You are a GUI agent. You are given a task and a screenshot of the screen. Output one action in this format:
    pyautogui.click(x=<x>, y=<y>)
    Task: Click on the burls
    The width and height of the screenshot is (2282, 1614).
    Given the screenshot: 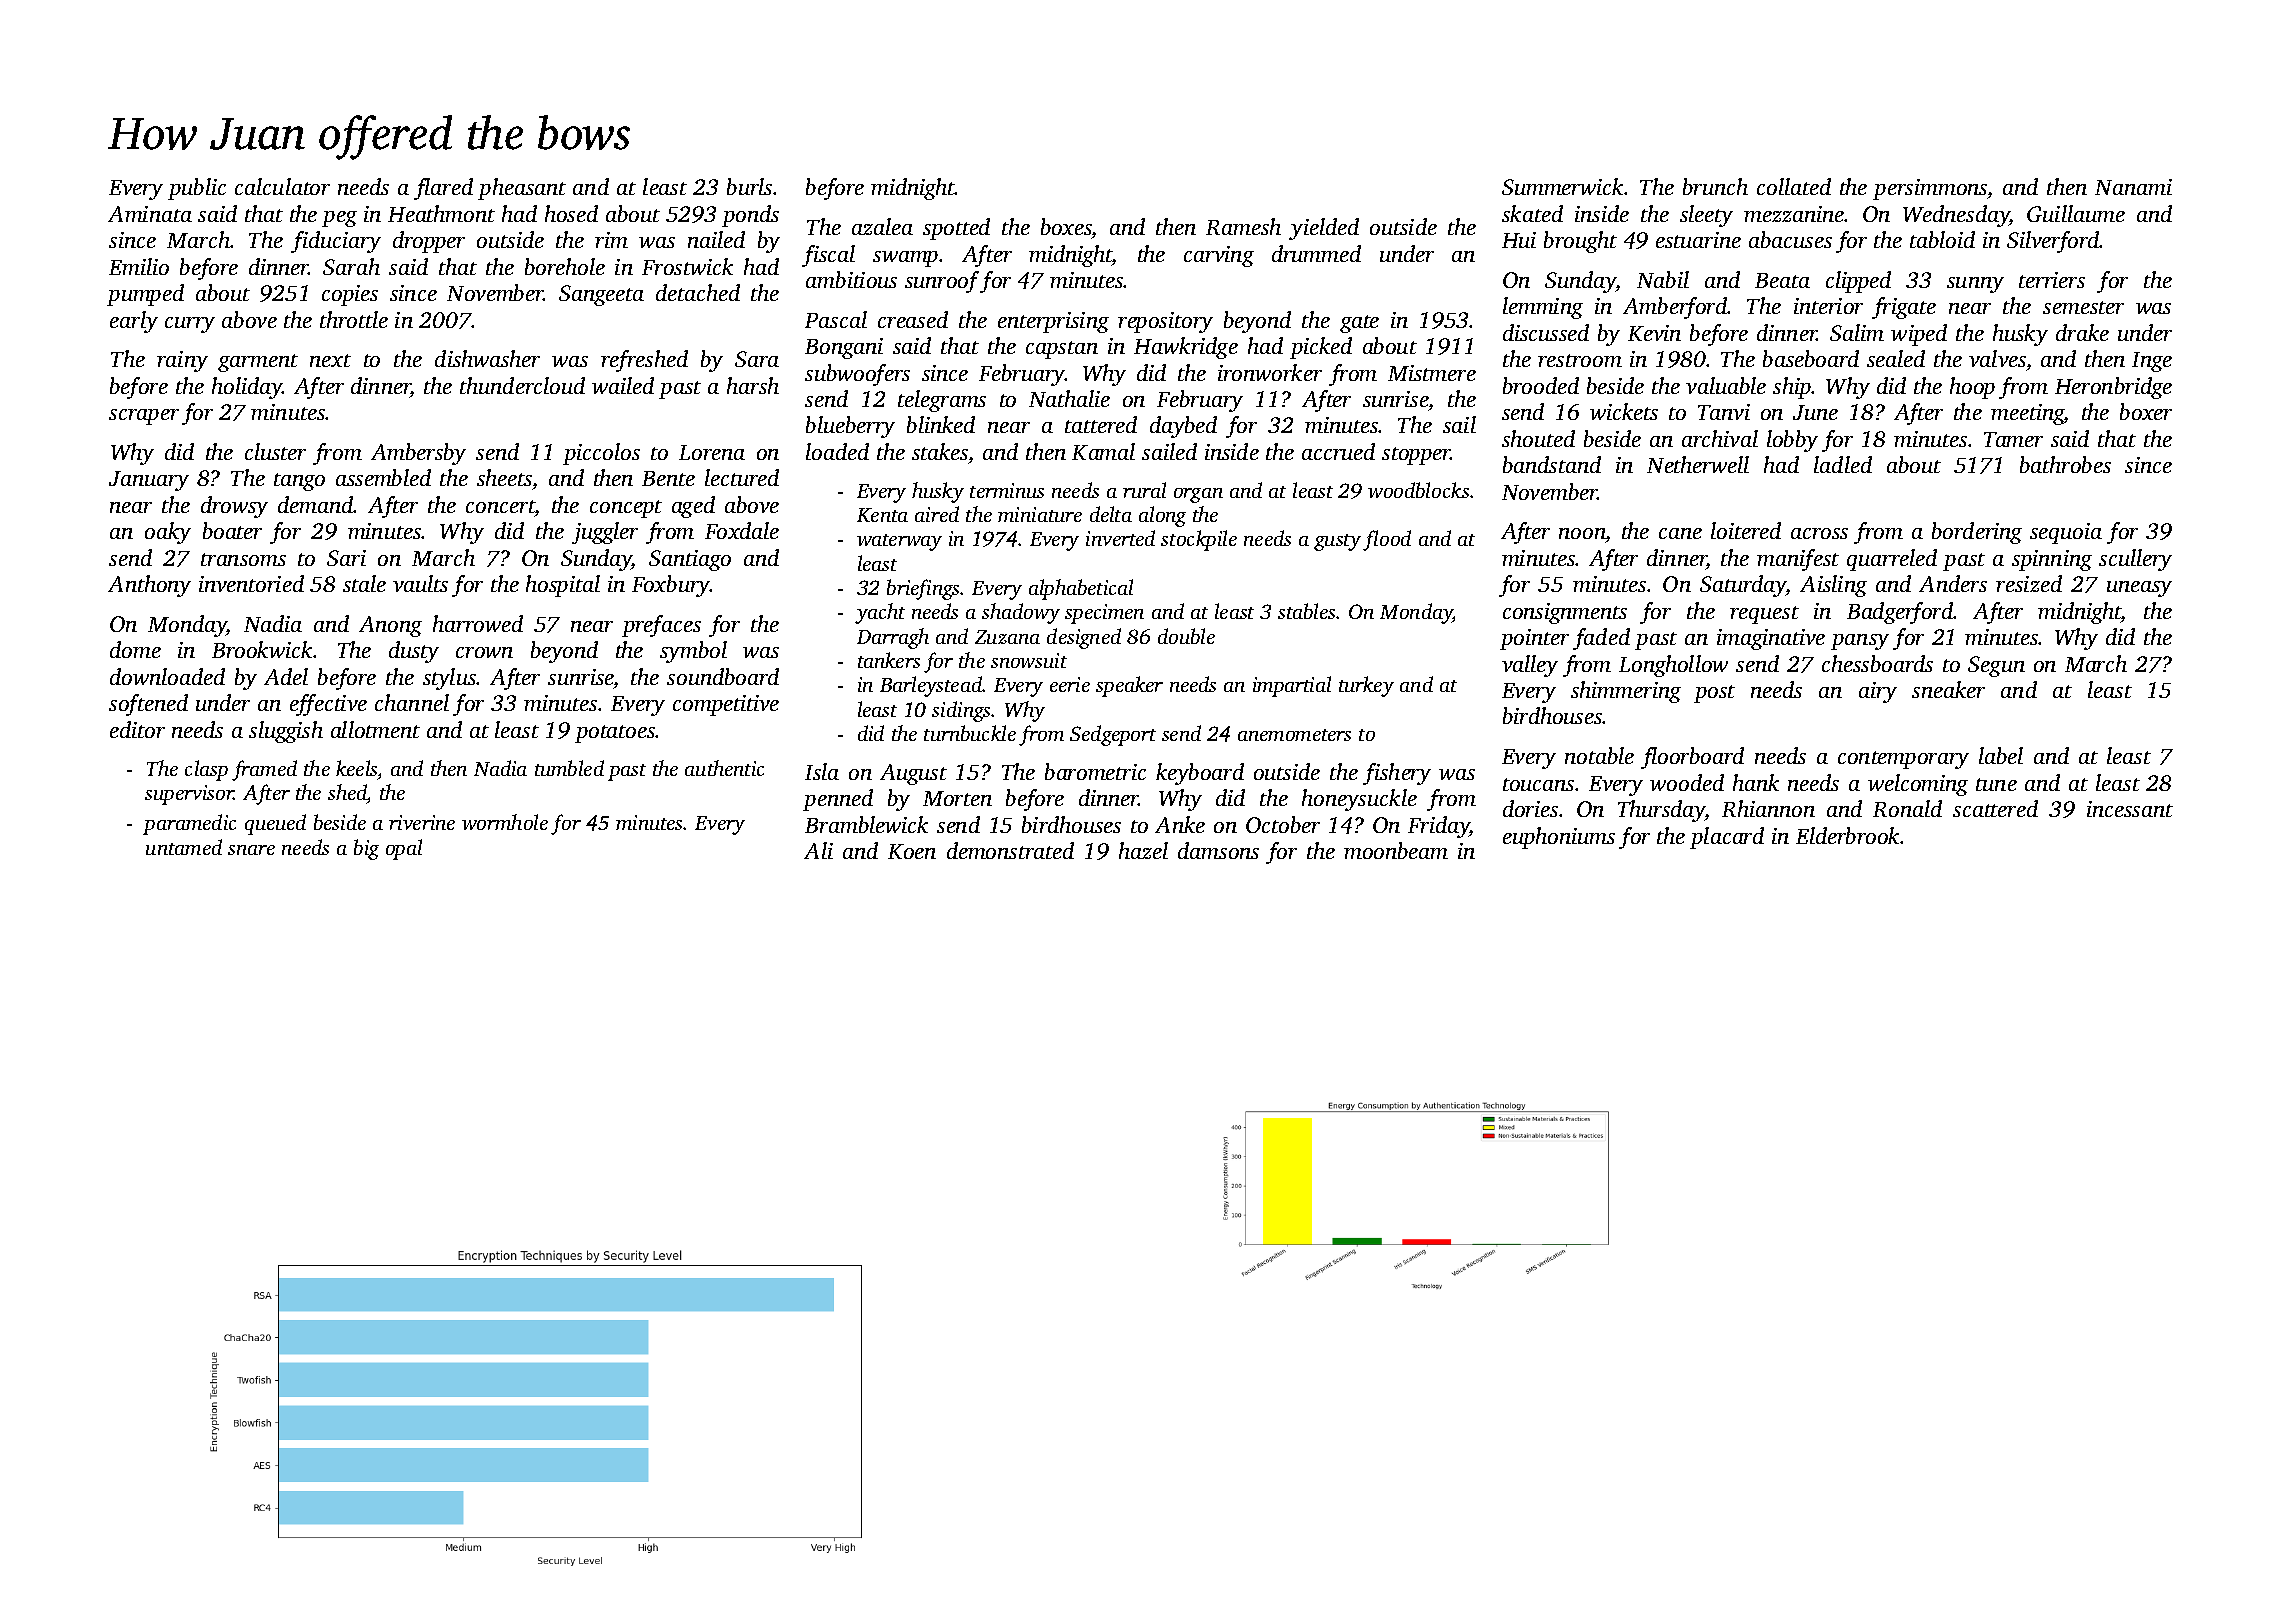 What is the action you would take?
    pyautogui.click(x=749, y=186)
